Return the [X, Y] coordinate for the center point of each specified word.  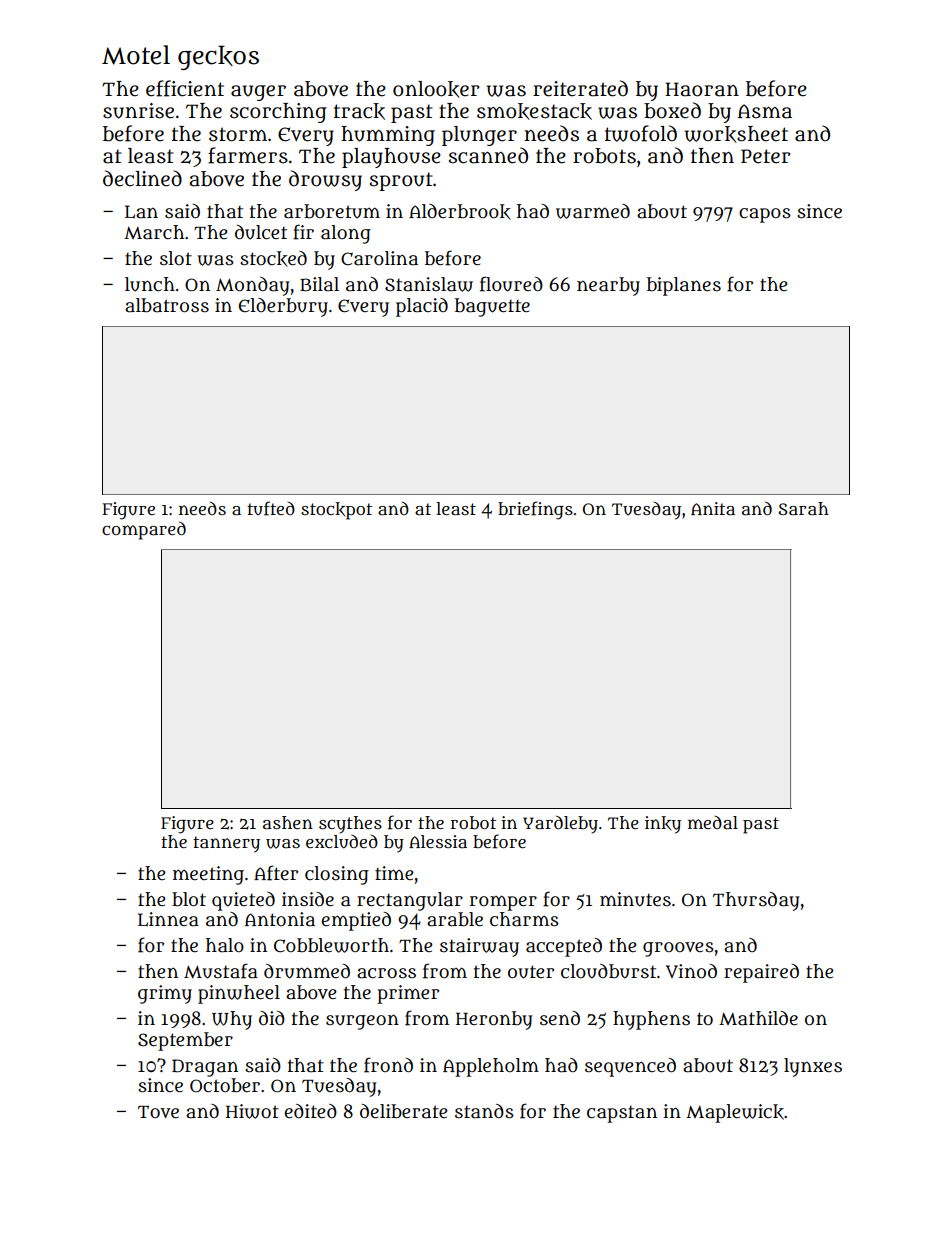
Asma [765, 111]
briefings [535, 510]
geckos [218, 57]
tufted [271, 508]
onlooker [436, 89]
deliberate [404, 1111]
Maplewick [735, 1113]
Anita [713, 508]
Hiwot [252, 1111]
